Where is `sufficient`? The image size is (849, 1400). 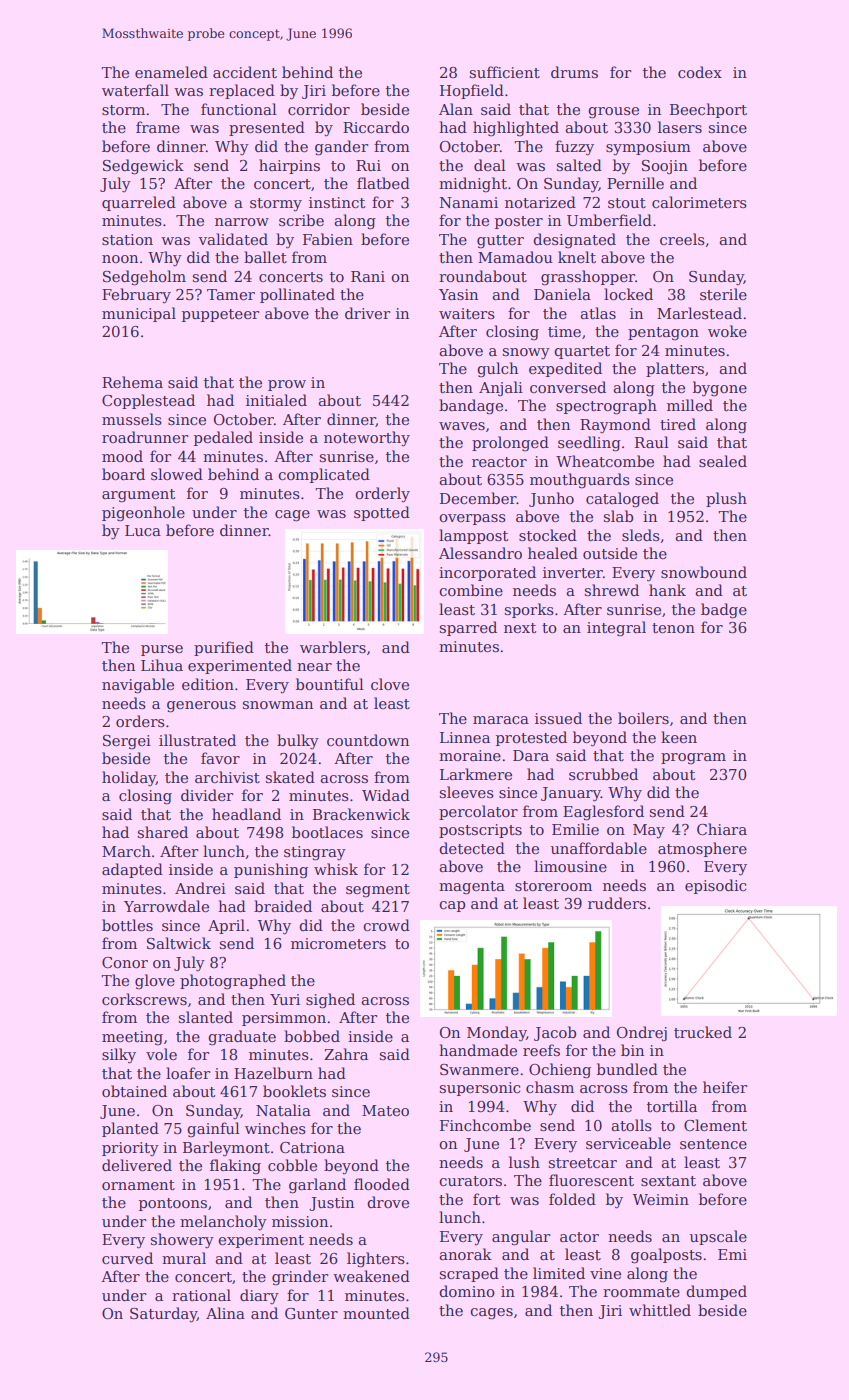 sufficient is located at coordinates (505, 72).
